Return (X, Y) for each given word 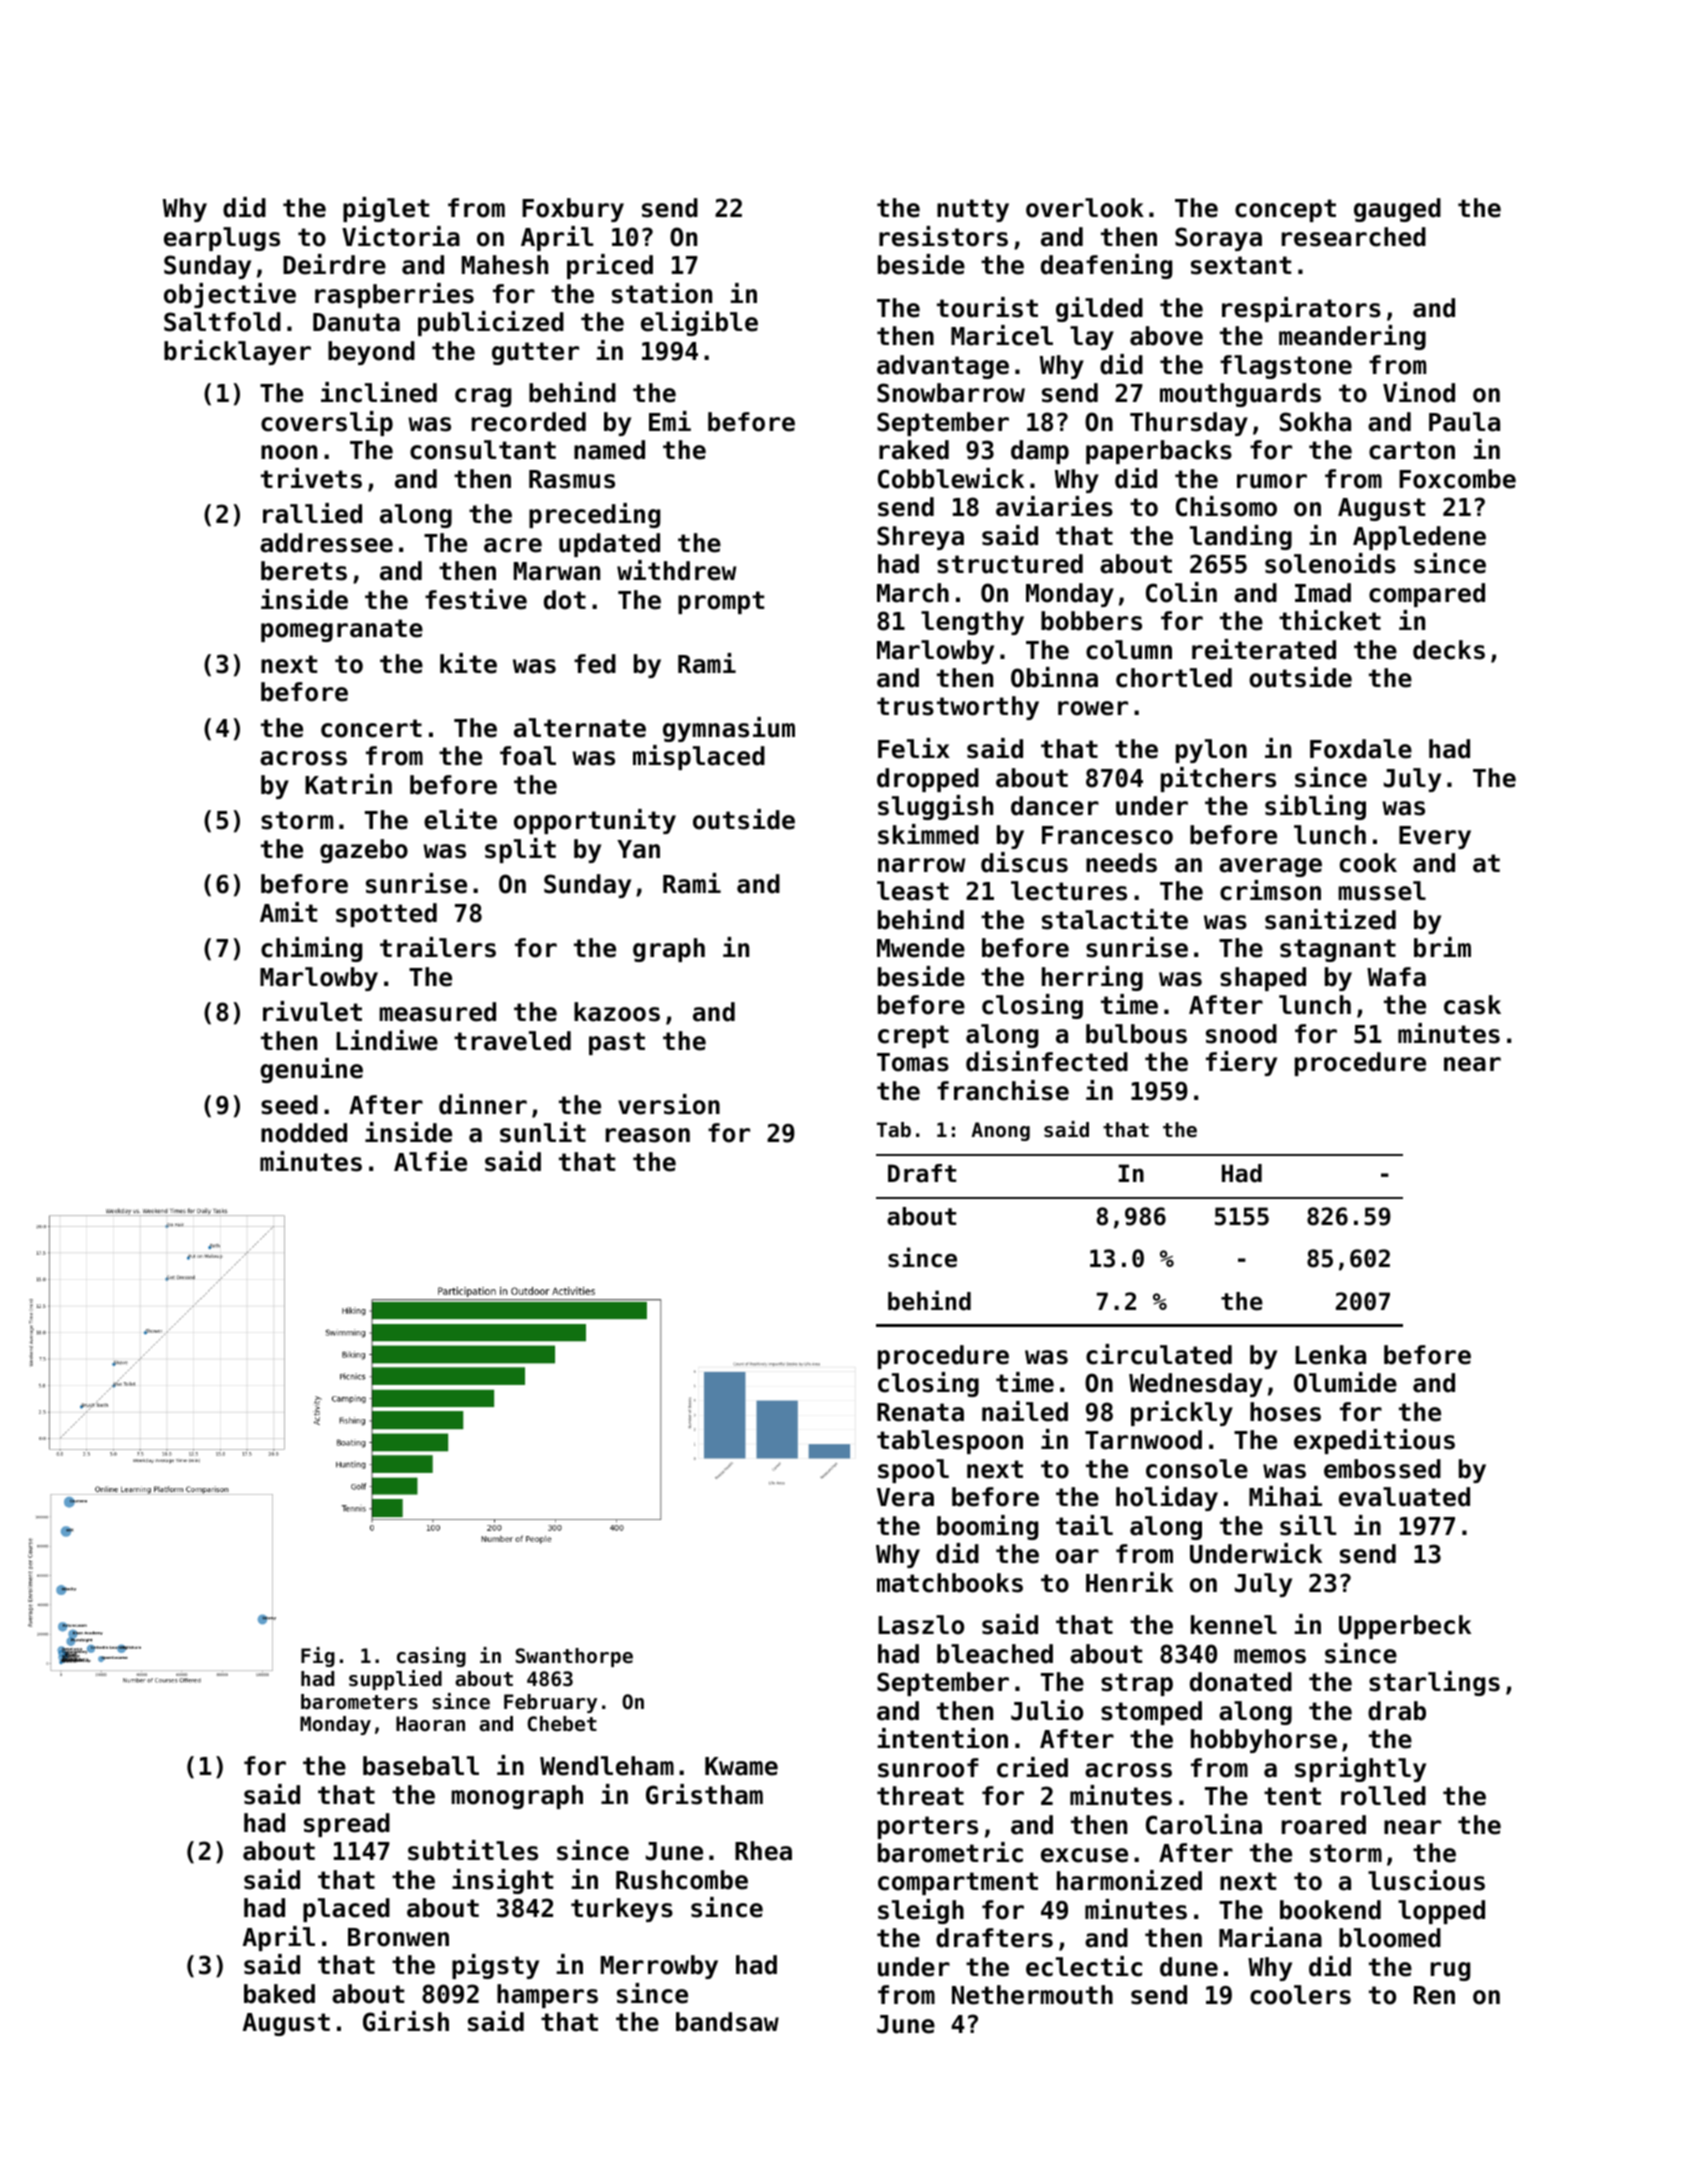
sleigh (921, 1911)
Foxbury (573, 210)
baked (279, 1994)
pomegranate (342, 630)
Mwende (921, 948)
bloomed (1390, 1938)
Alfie (430, 1161)
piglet (386, 209)
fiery (1241, 1063)
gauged (1397, 210)
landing (1241, 537)
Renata (920, 1412)
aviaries (1054, 506)
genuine (311, 1070)
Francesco (1107, 835)
